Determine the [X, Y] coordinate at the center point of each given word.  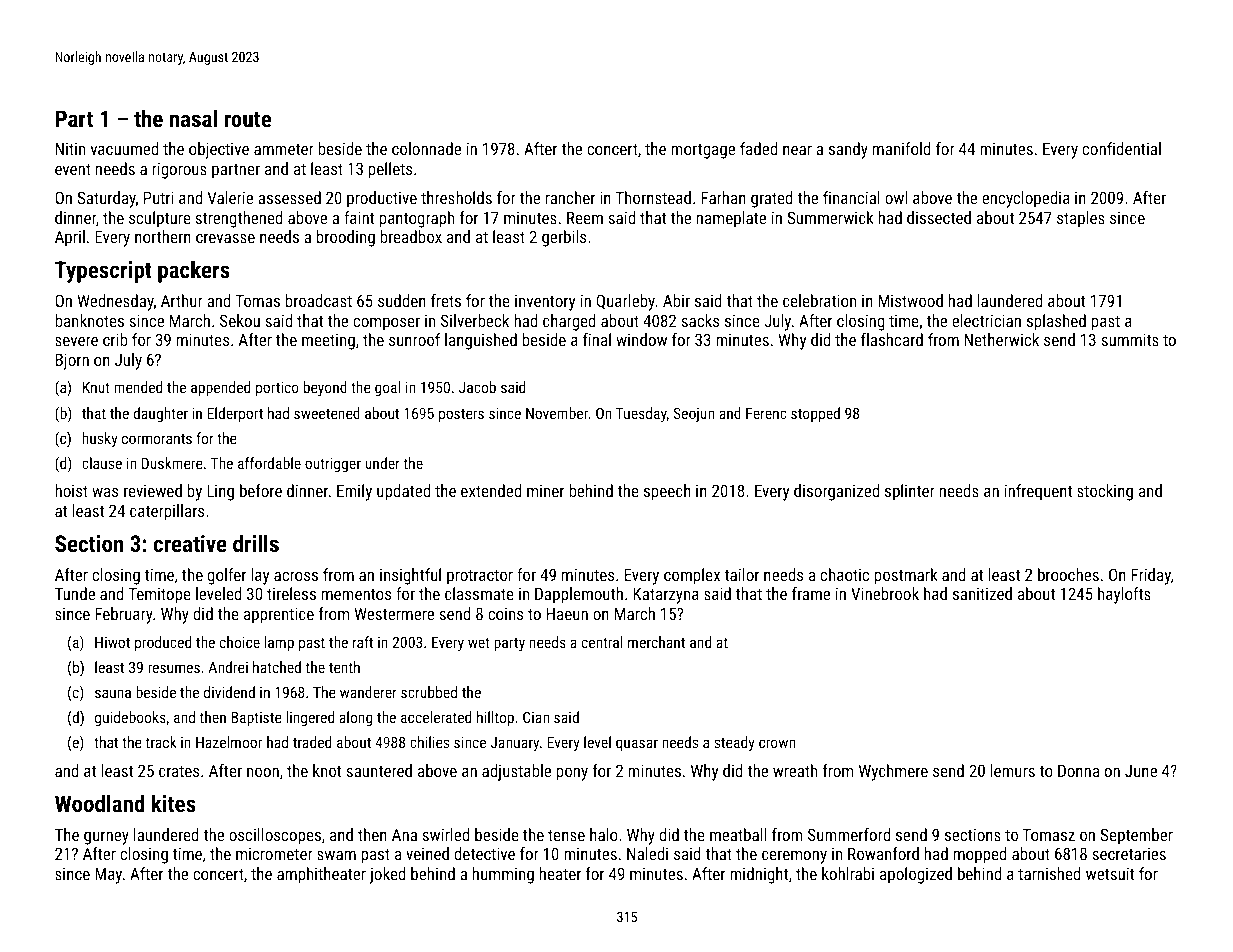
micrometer [274, 854]
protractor [480, 577]
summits [1130, 339]
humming [503, 875]
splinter [910, 492]
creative [190, 543]
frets [446, 300]
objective [219, 150]
